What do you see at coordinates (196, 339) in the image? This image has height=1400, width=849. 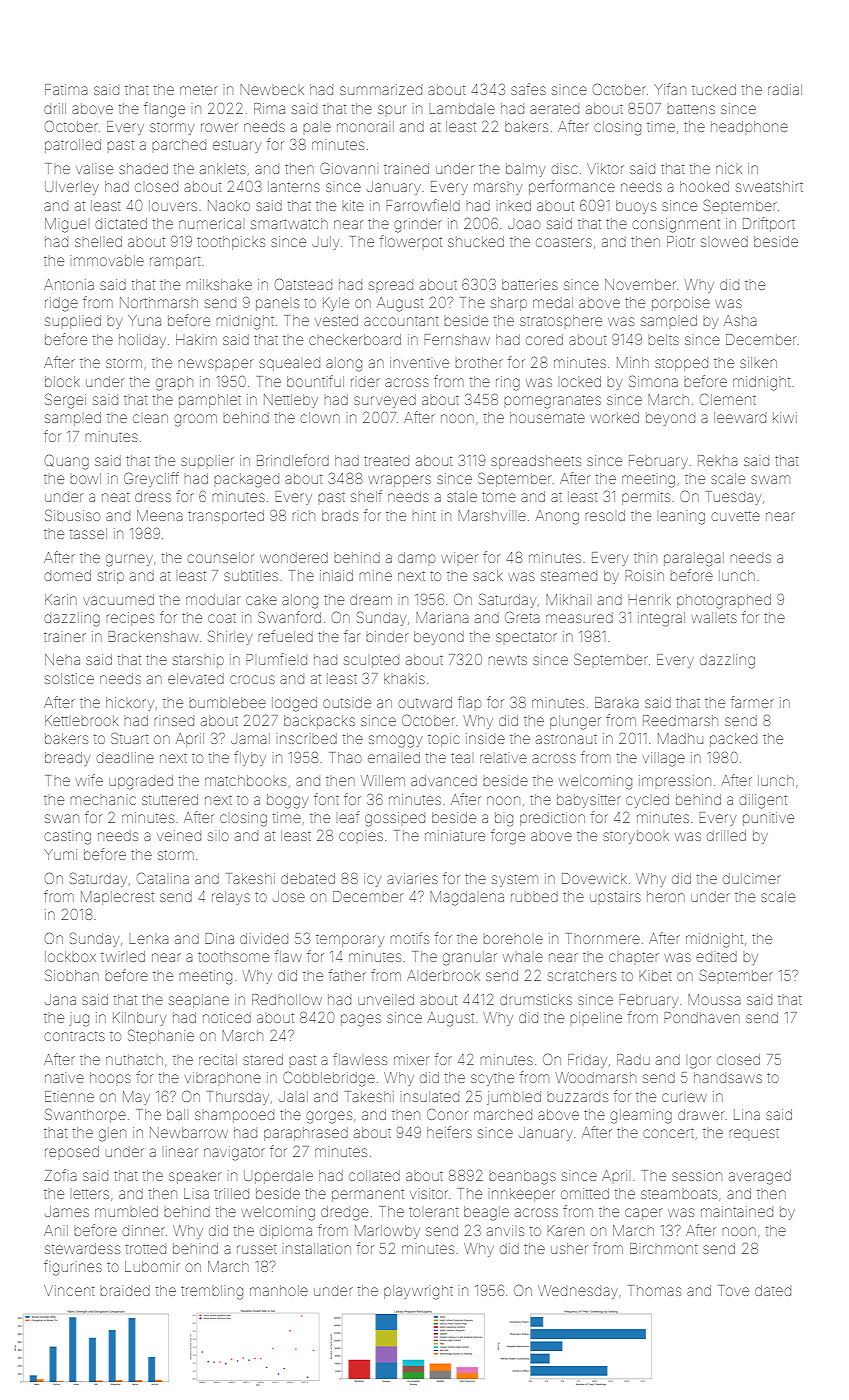 I see `Hakim` at bounding box center [196, 339].
